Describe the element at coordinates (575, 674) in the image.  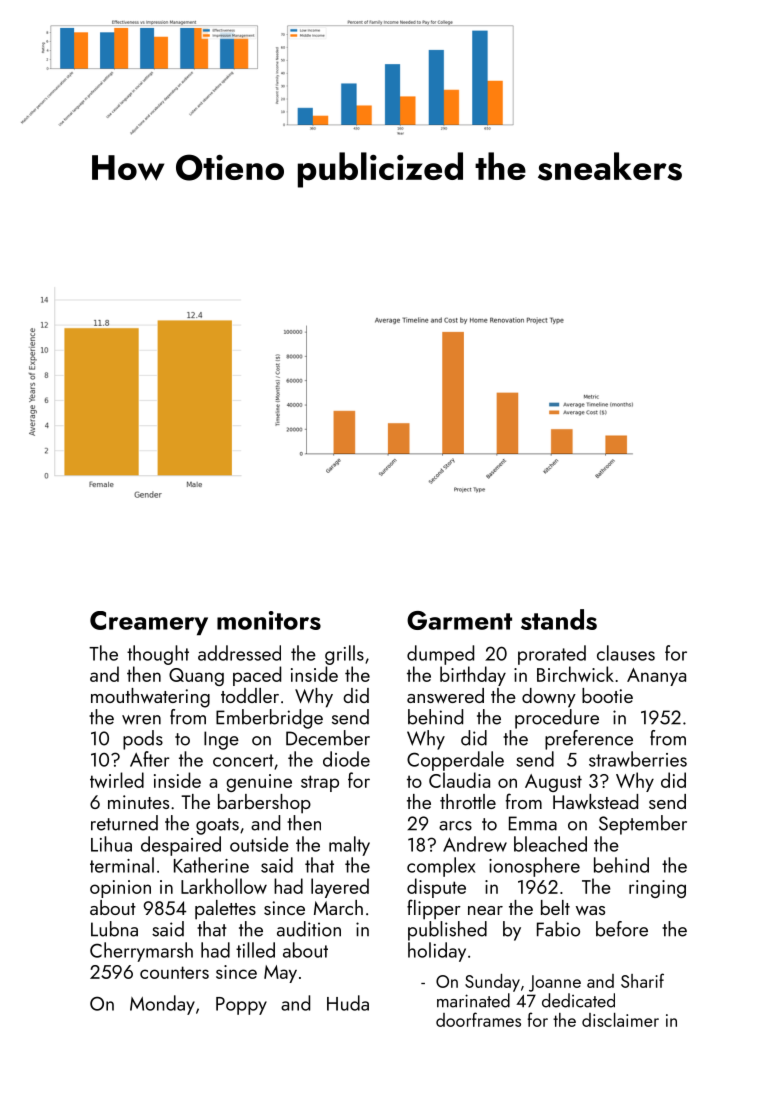
I see `Birchwick` at that location.
